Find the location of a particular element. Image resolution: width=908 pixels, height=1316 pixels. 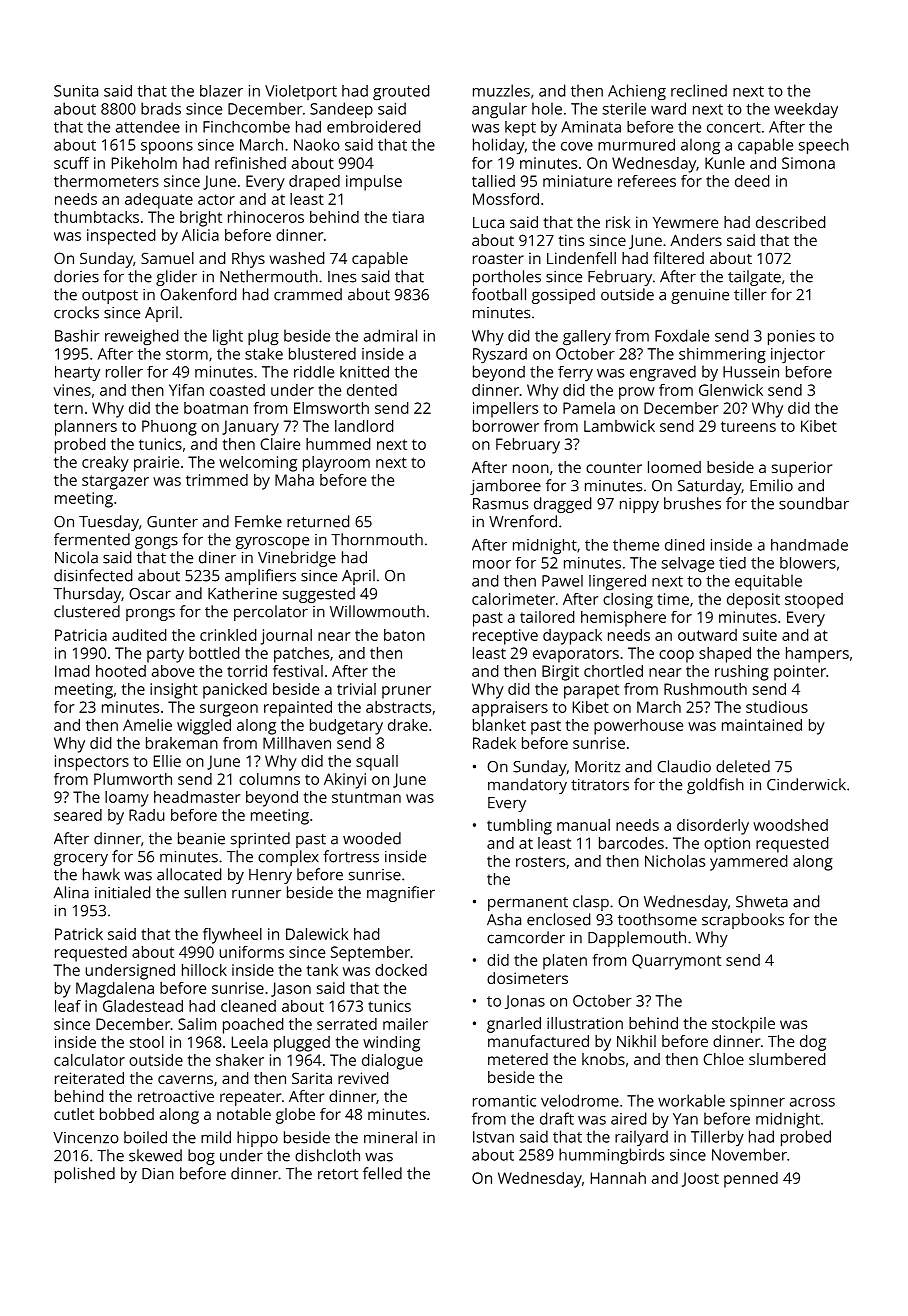

drake is located at coordinates (408, 725).
